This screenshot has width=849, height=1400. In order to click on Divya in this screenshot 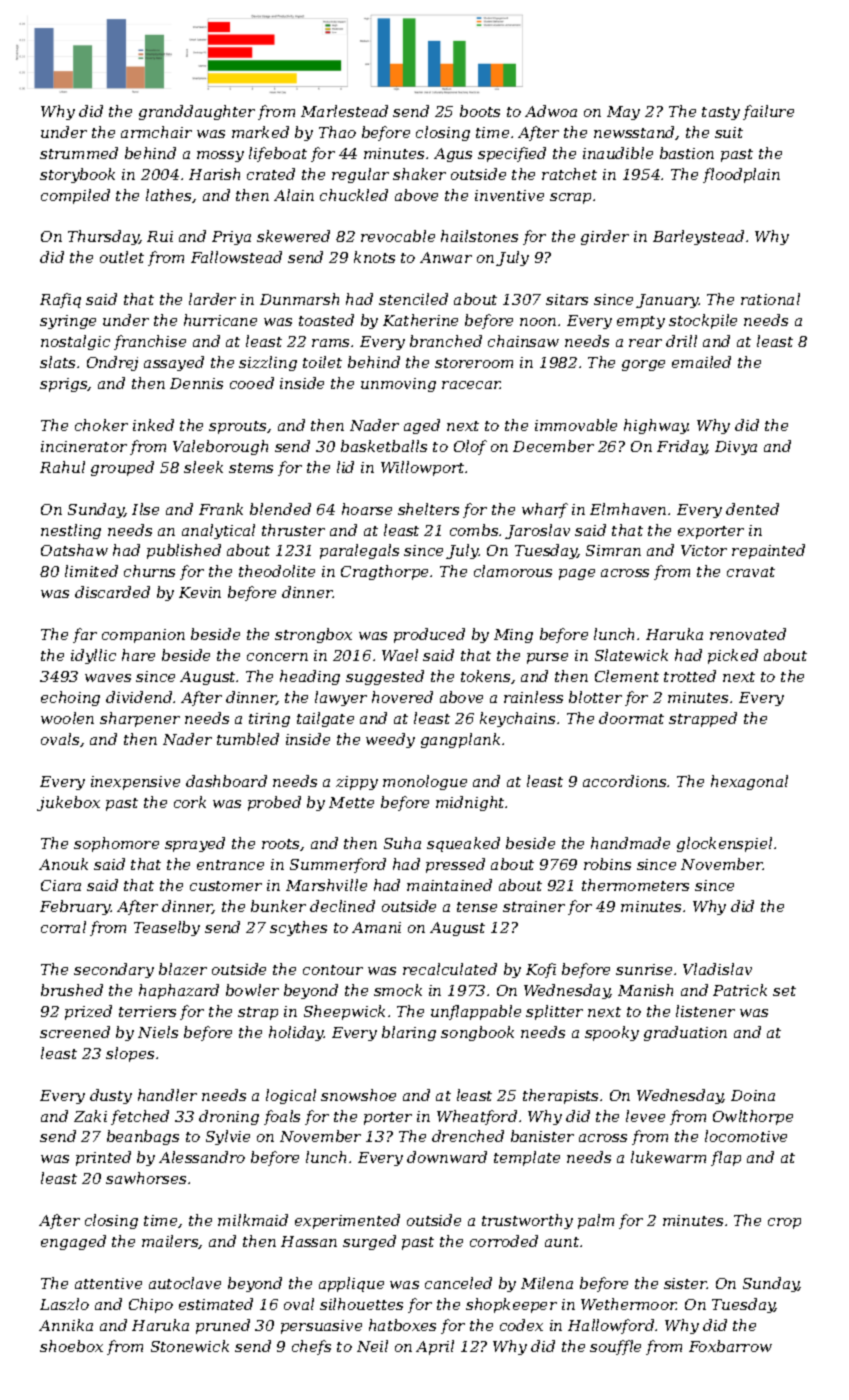, I will do `click(736, 448)`.
